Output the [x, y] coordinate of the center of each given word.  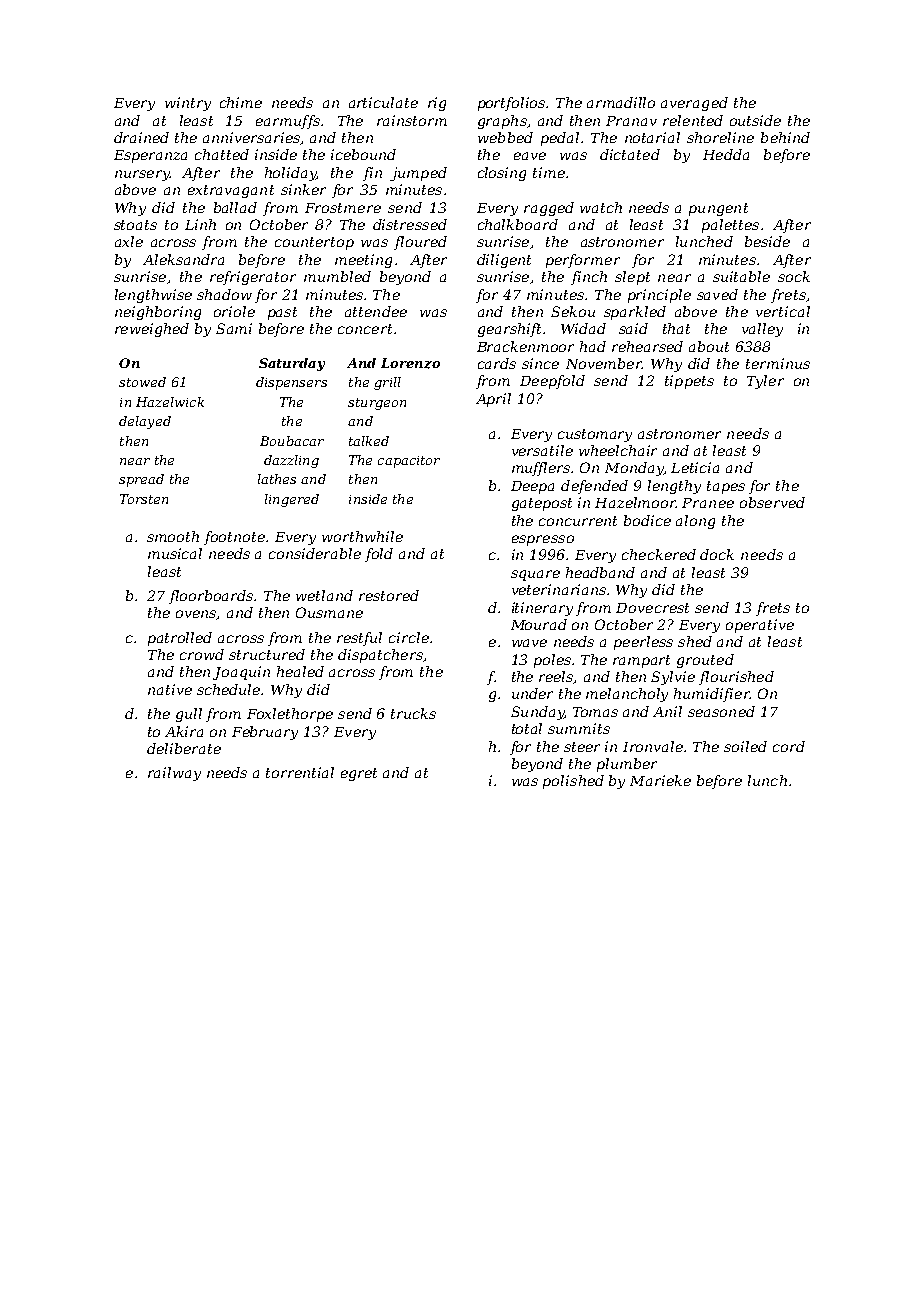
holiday [290, 174]
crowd [202, 654]
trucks [413, 713]
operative [760, 626]
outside [755, 120]
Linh [200, 224]
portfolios [512, 104]
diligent [504, 261]
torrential [300, 772]
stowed [142, 382]
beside [767, 241]
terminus [778, 363]
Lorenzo [410, 363]
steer [582, 747]
